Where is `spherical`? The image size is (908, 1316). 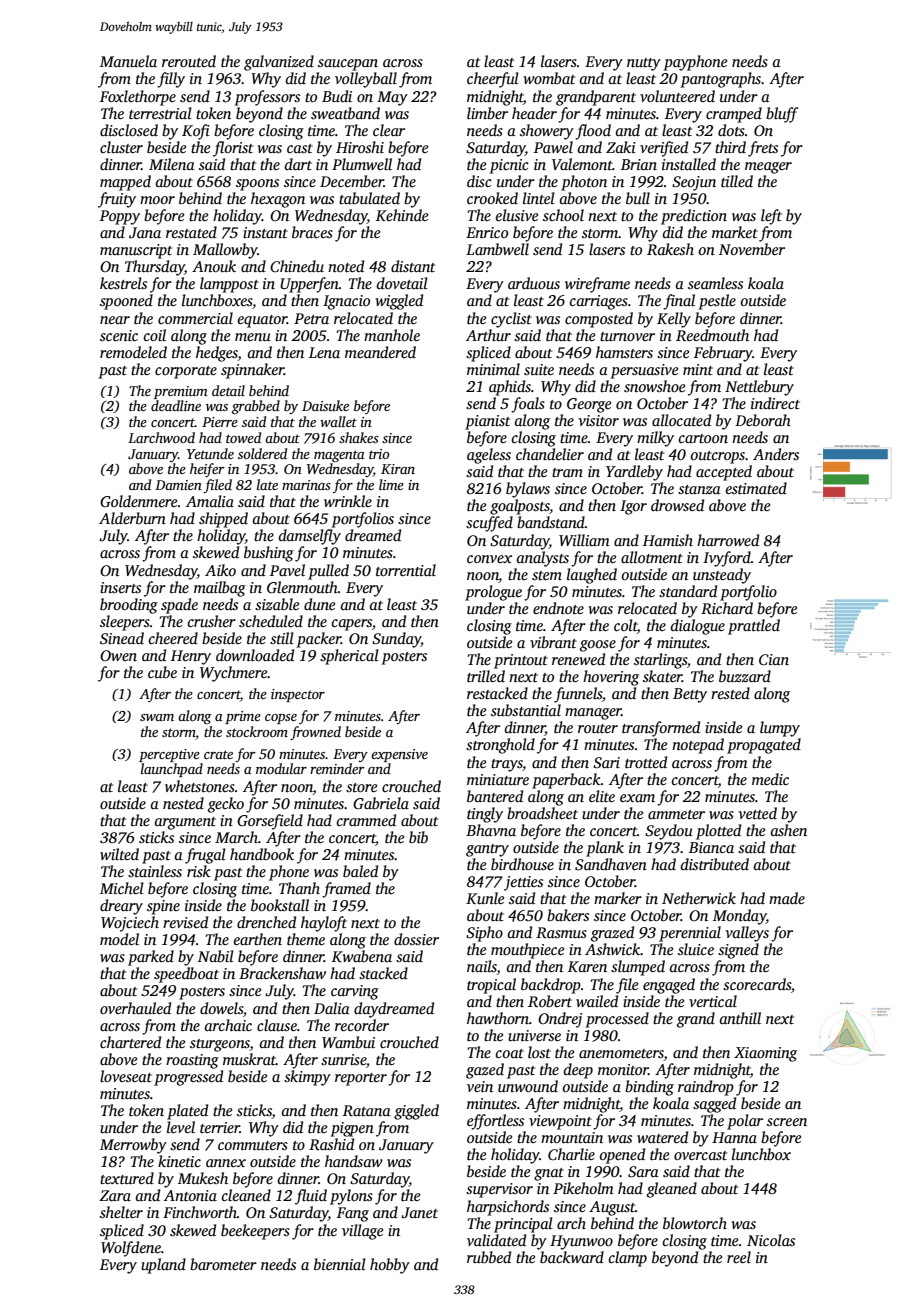
spherical is located at coordinates (349, 657).
